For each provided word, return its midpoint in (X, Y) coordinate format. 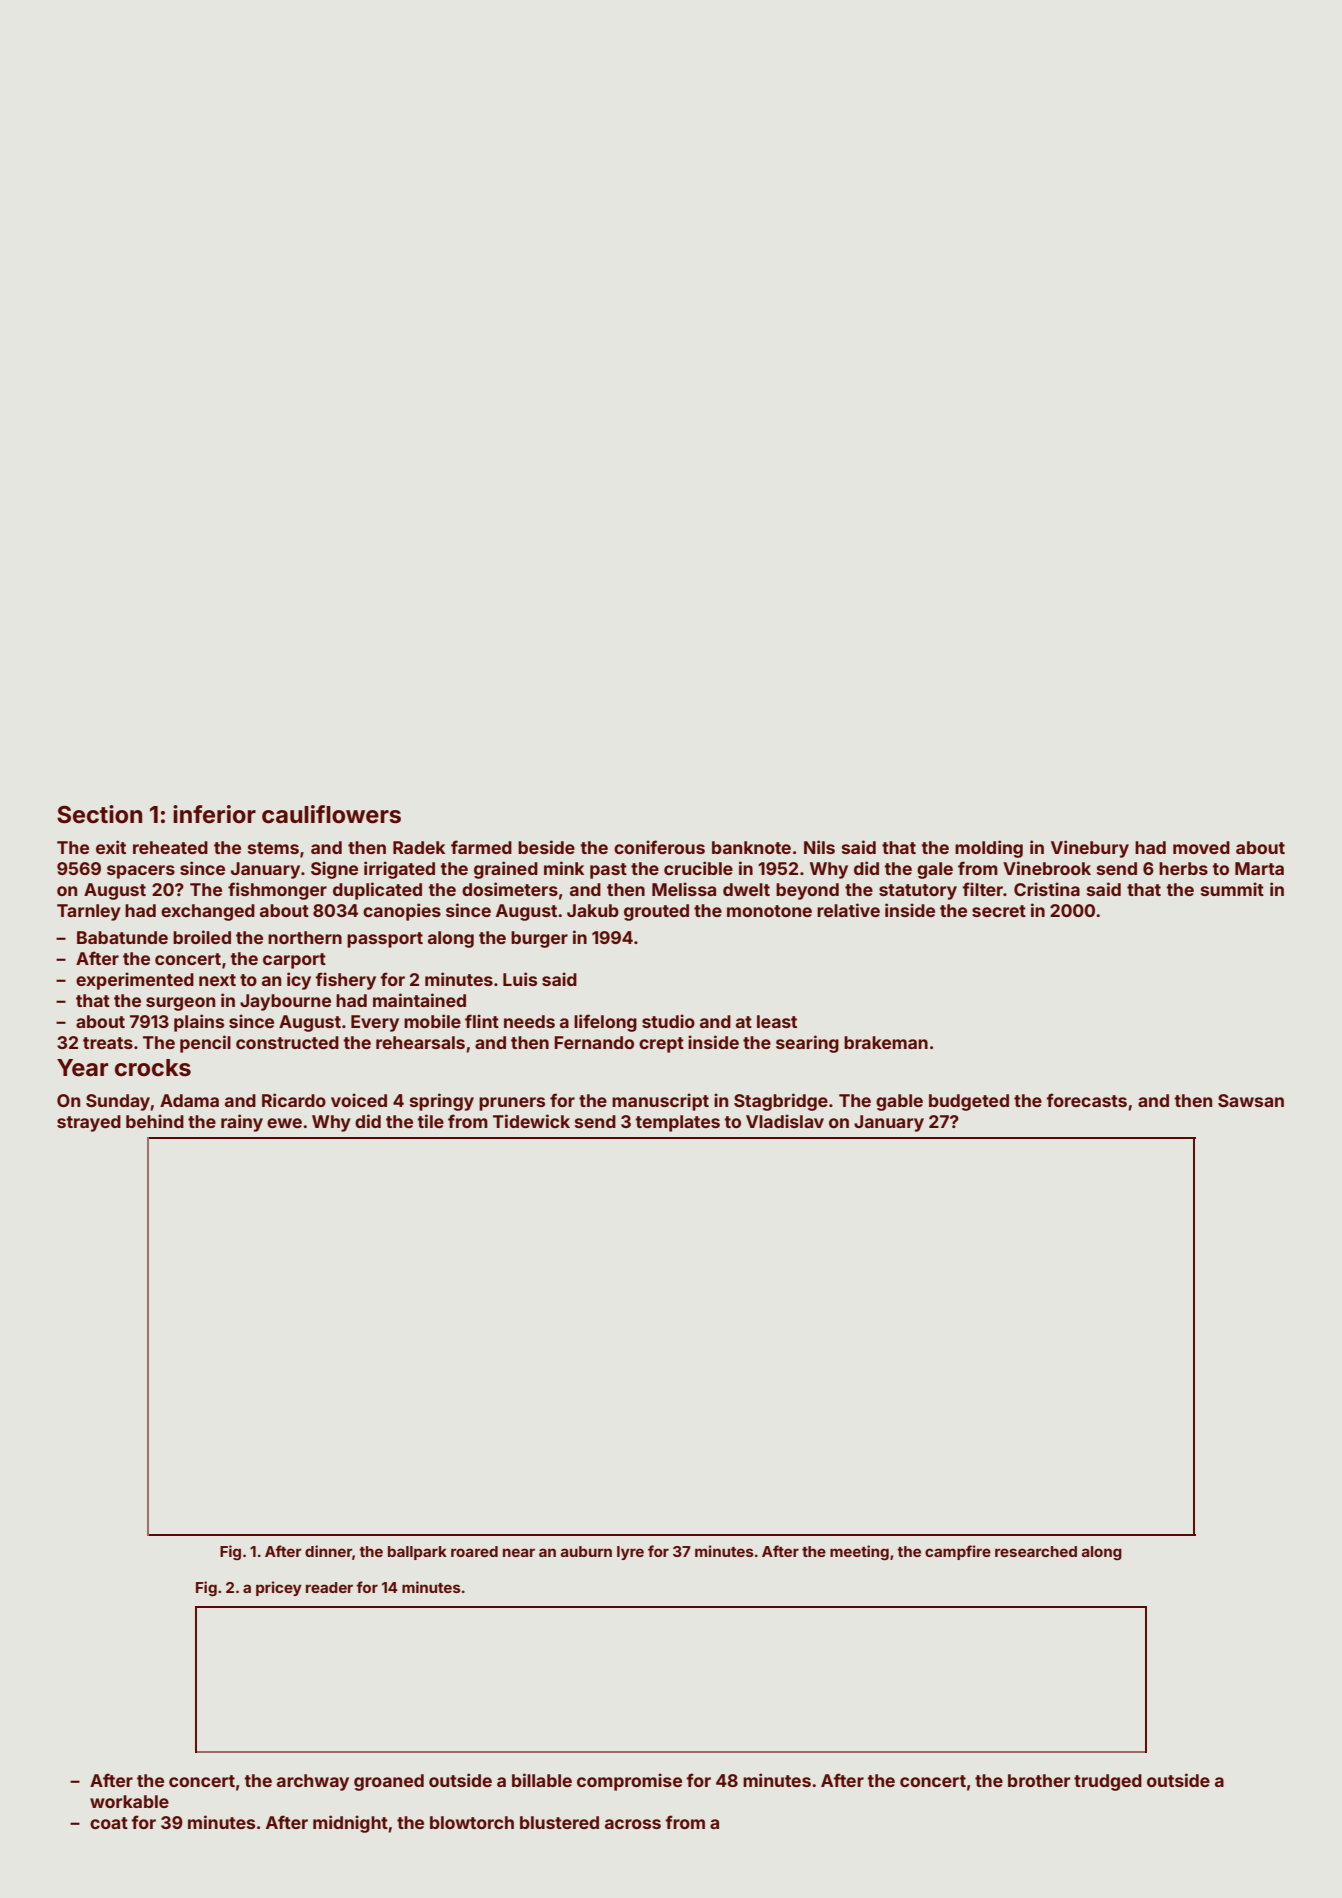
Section (99, 814)
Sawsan (1251, 1100)
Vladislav (785, 1121)
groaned (389, 1782)
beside (546, 847)
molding (989, 849)
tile (430, 1121)
